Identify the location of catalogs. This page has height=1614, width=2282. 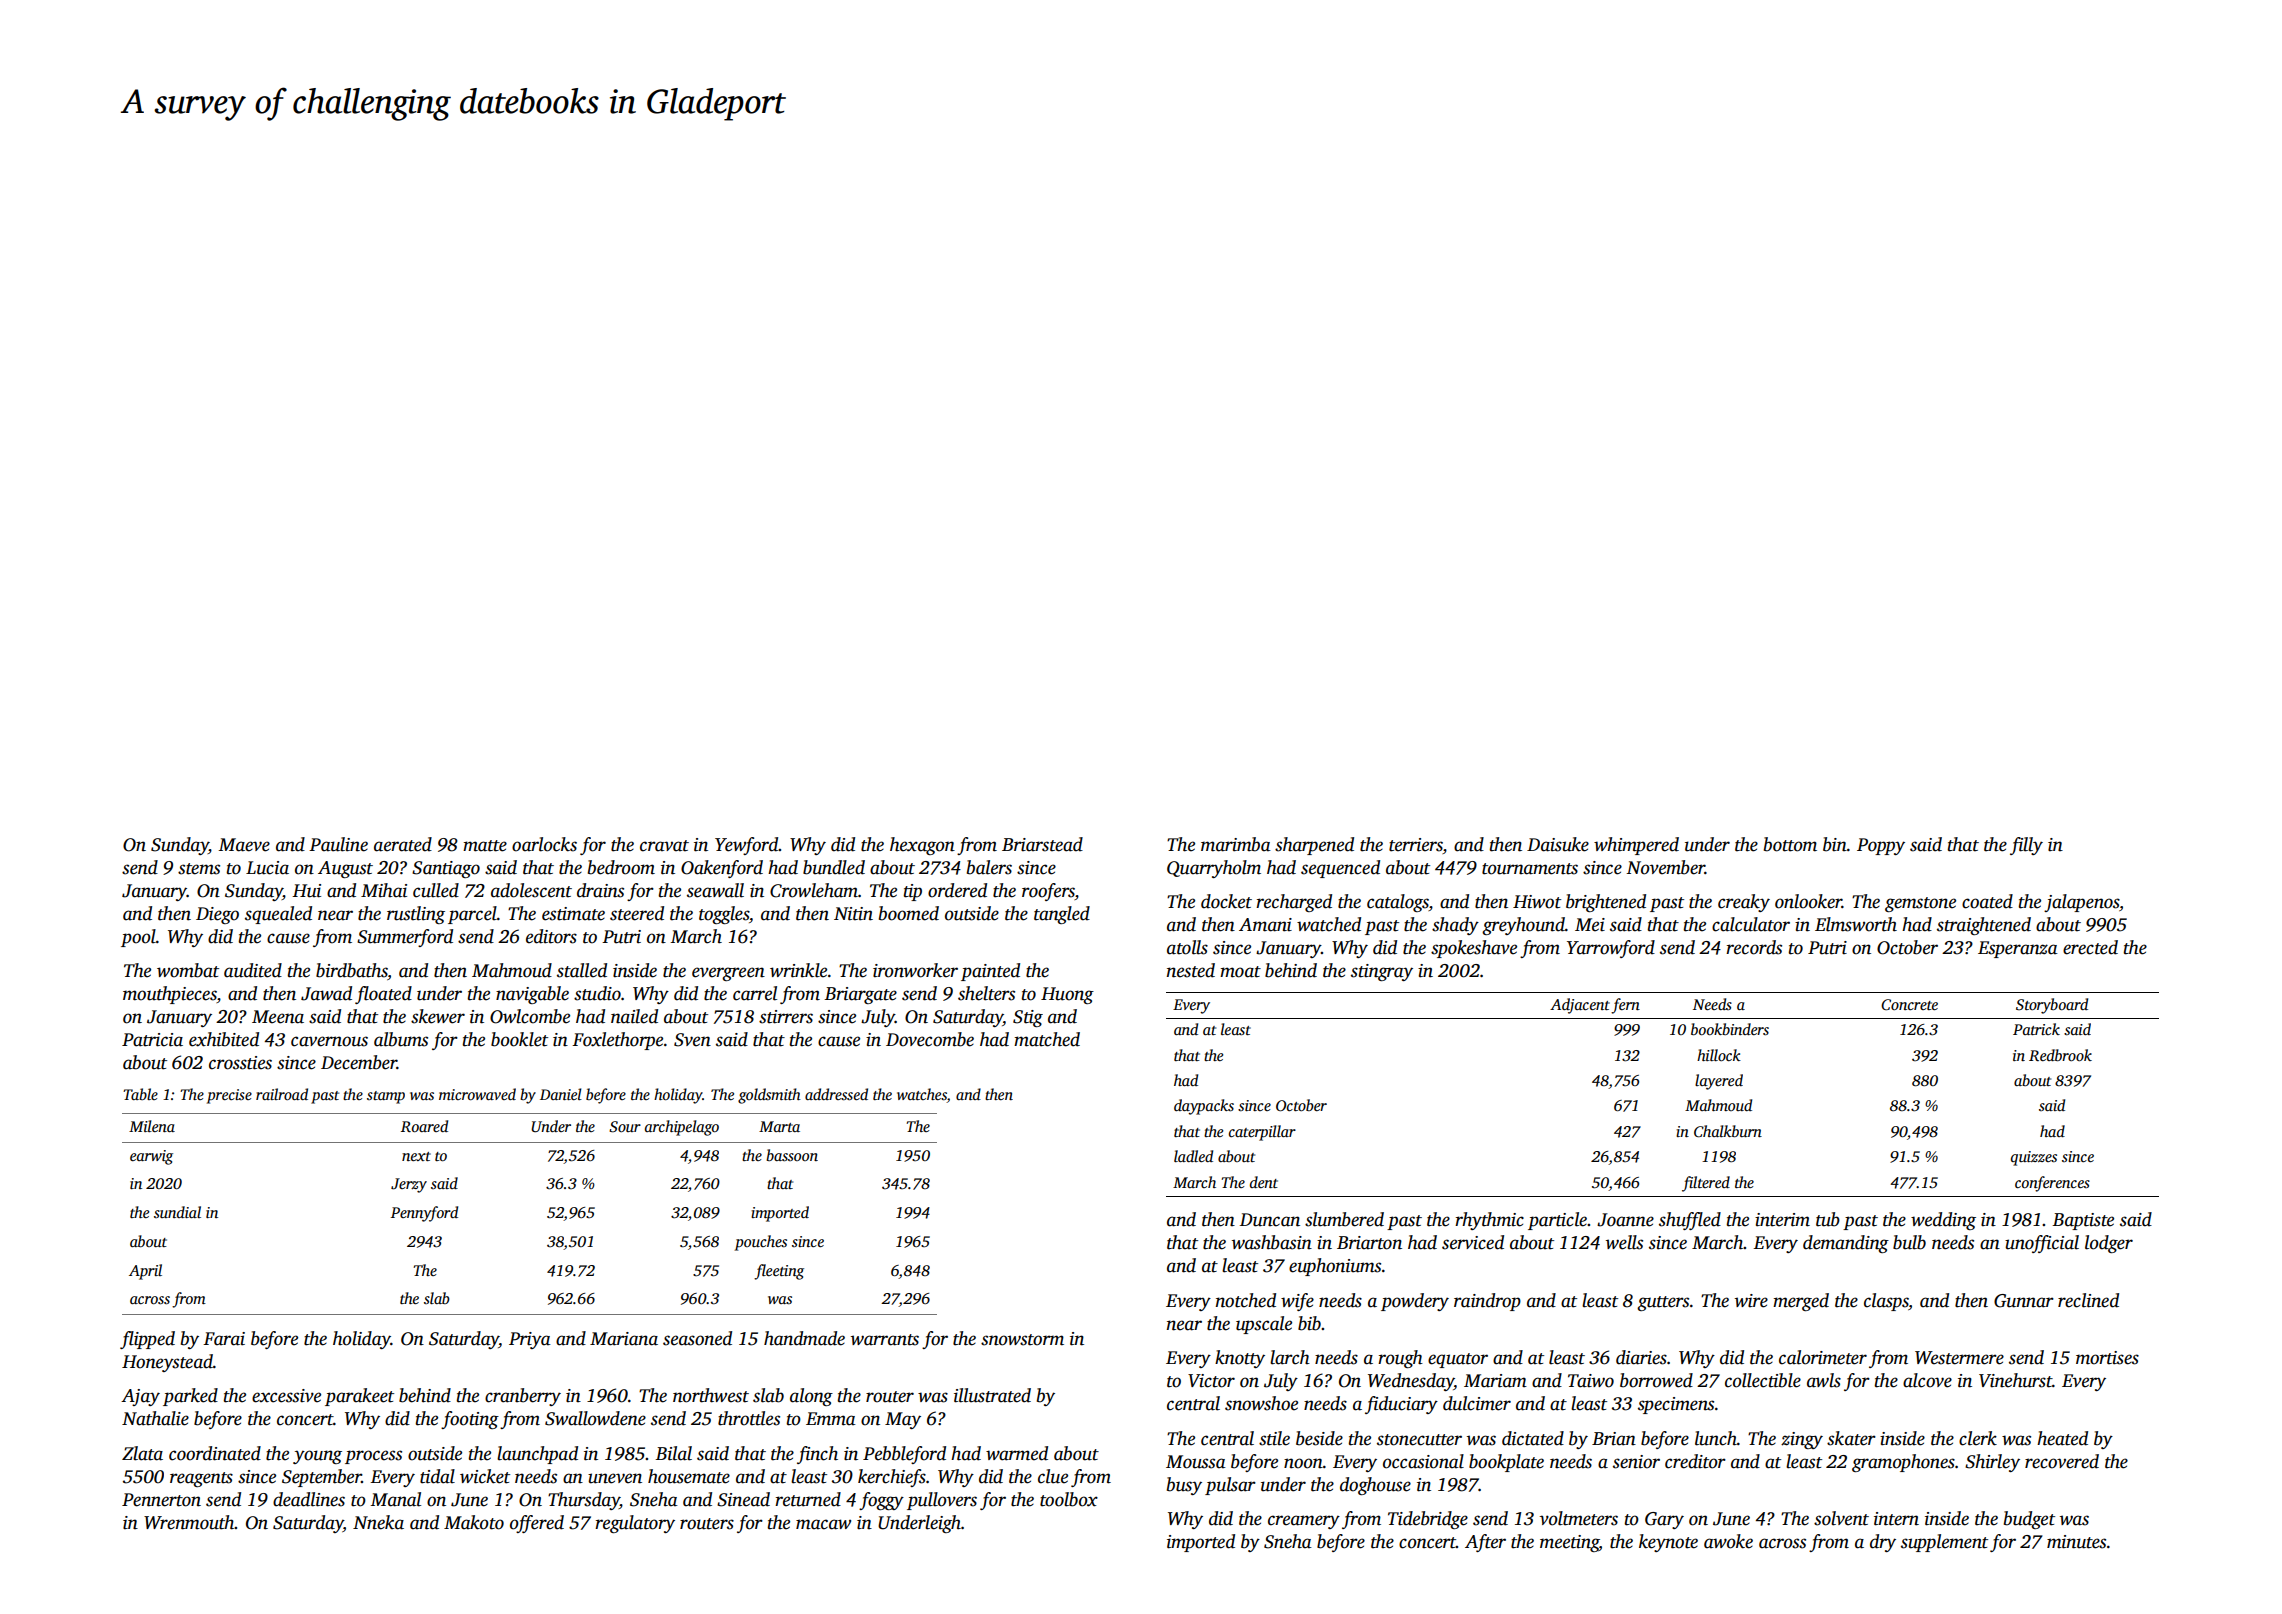
(1398, 903).
